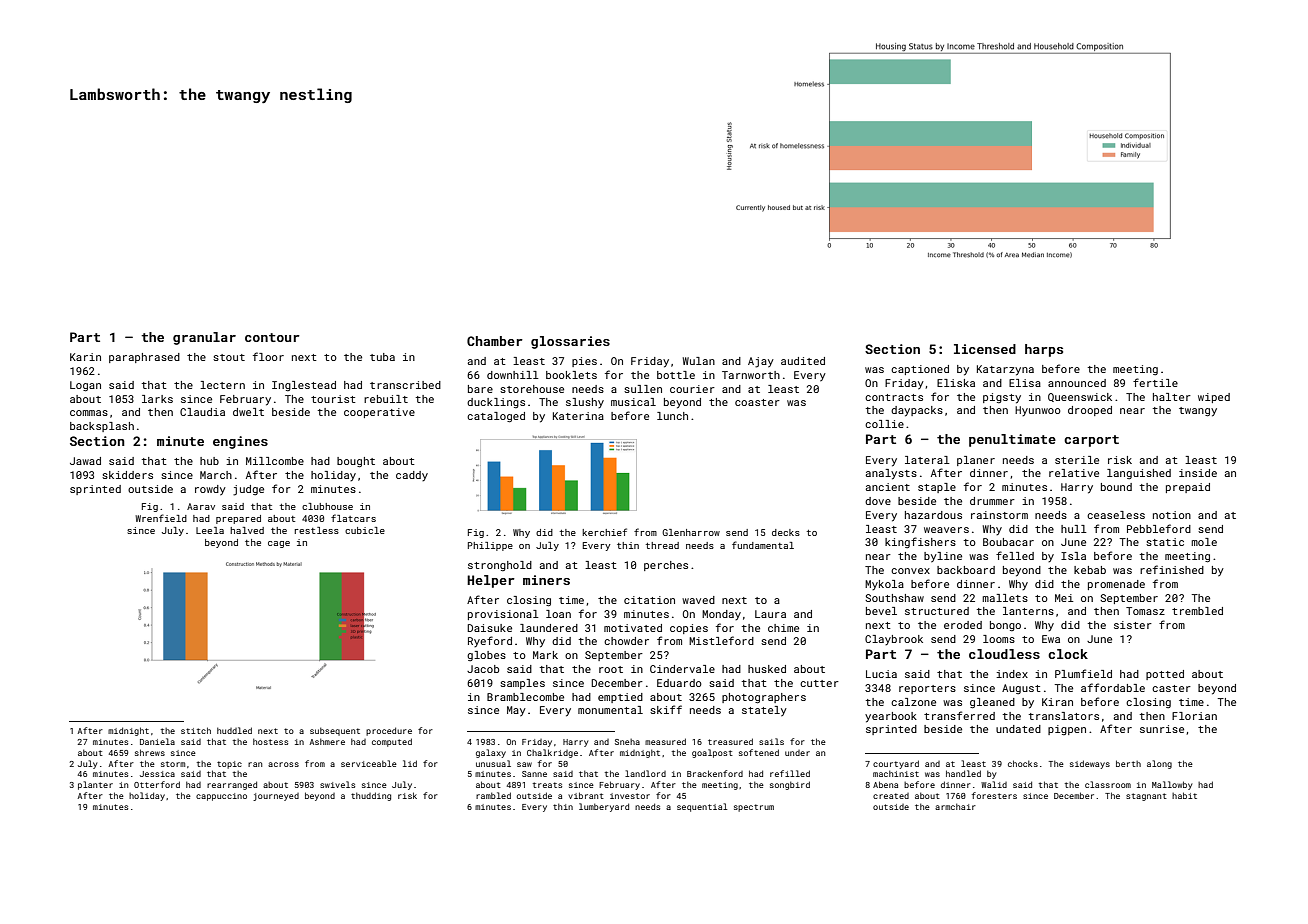 The height and width of the screenshot is (924, 1308). Describe the element at coordinates (379, 413) in the screenshot. I see `cooperative` at that location.
